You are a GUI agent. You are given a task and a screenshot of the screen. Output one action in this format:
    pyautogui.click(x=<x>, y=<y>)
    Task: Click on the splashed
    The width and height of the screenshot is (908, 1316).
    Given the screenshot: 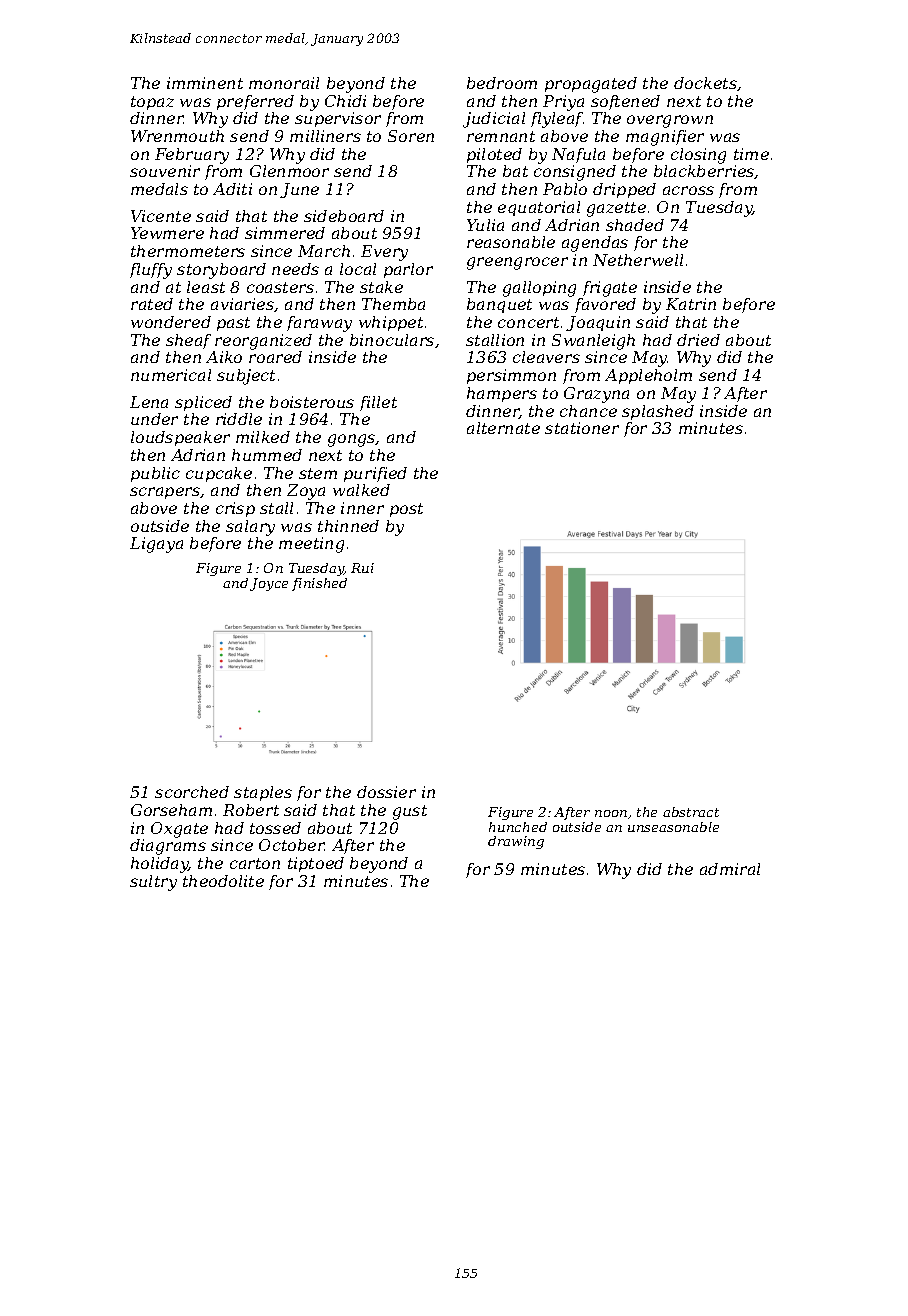 What is the action you would take?
    pyautogui.click(x=658, y=412)
